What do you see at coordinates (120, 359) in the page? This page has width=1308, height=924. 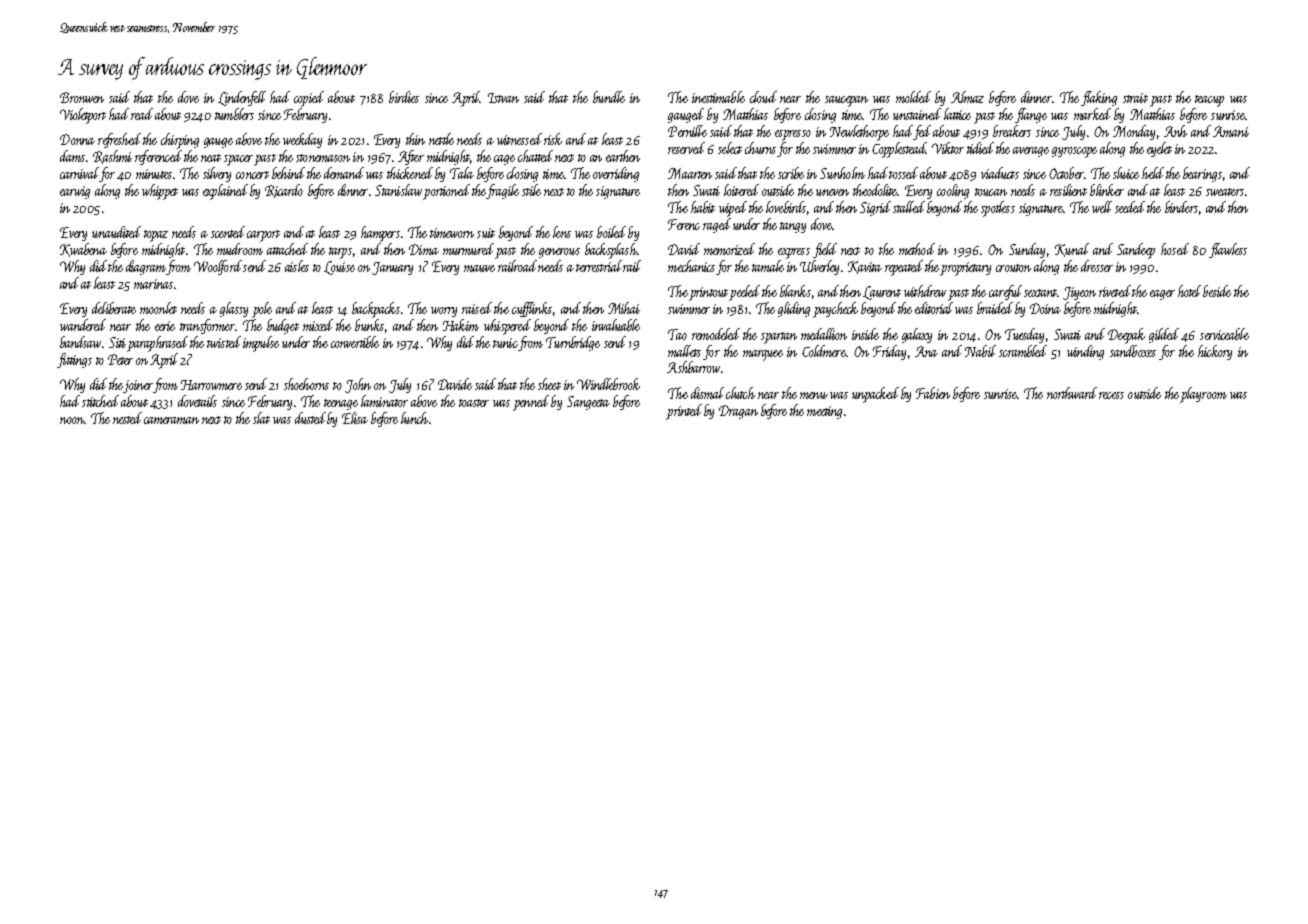 I see `Peter` at bounding box center [120, 359].
